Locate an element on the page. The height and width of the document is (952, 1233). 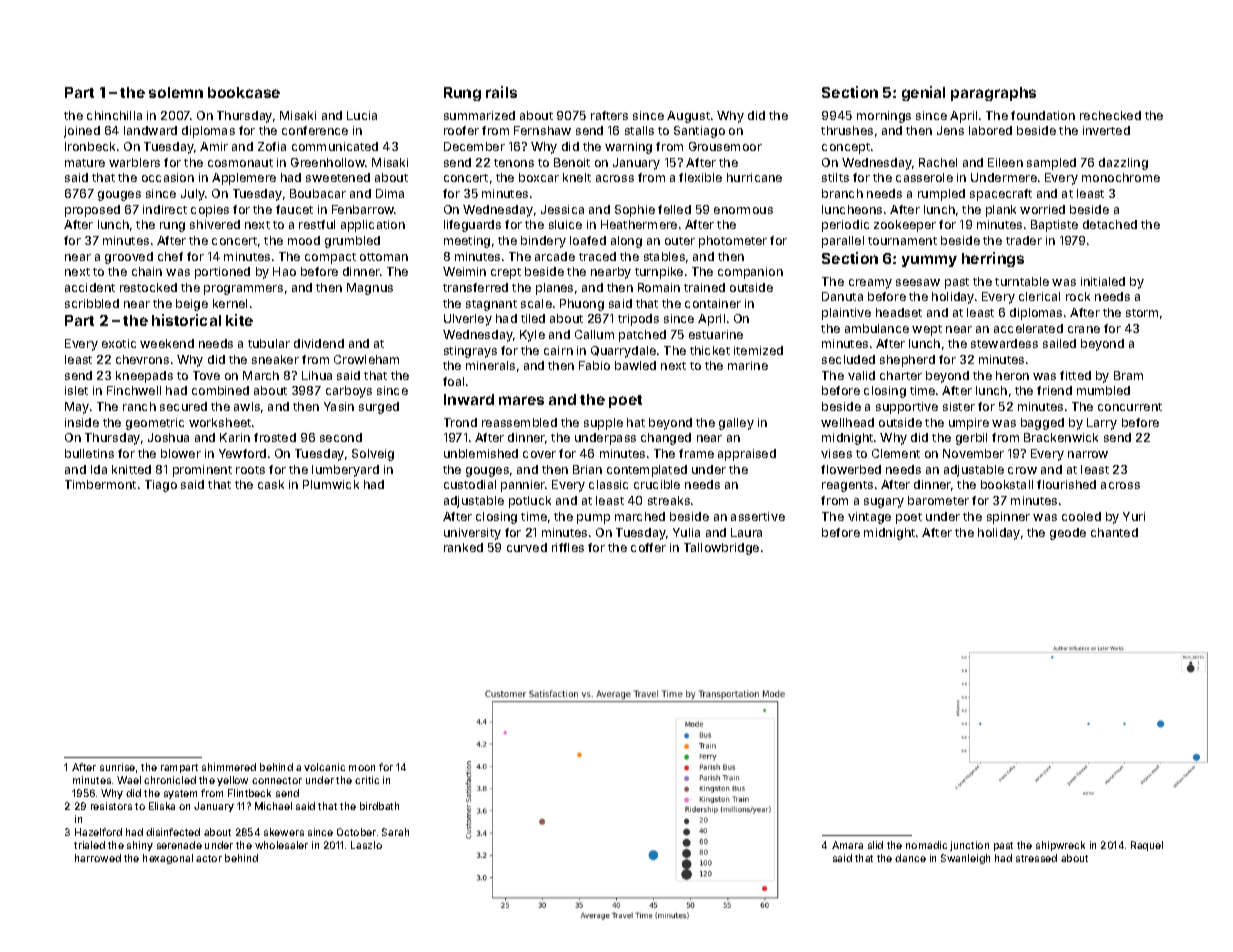
nomadic is located at coordinates (926, 845).
